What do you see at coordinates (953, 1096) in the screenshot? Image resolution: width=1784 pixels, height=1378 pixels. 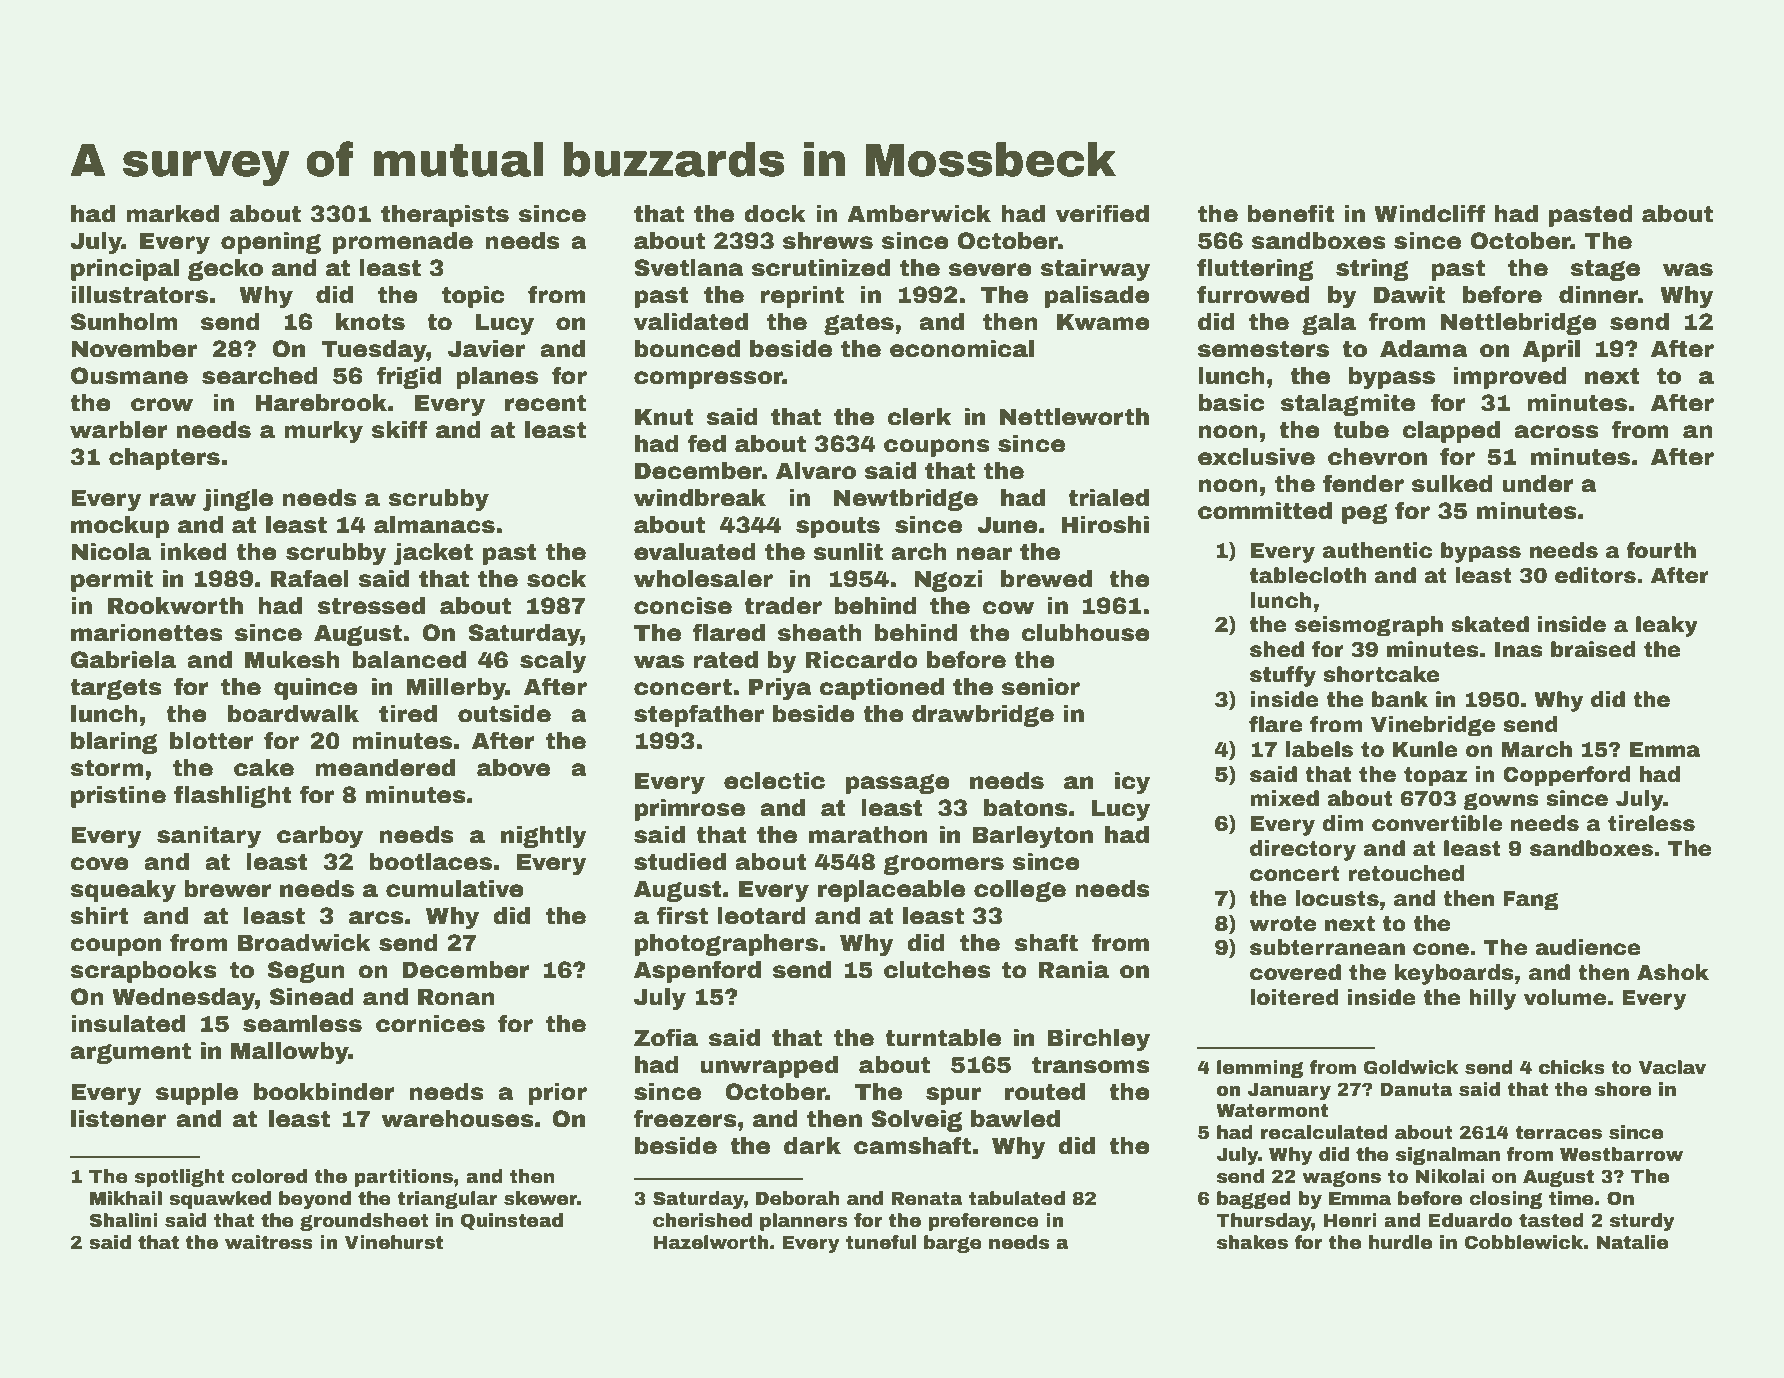 I see `spur` at bounding box center [953, 1096].
